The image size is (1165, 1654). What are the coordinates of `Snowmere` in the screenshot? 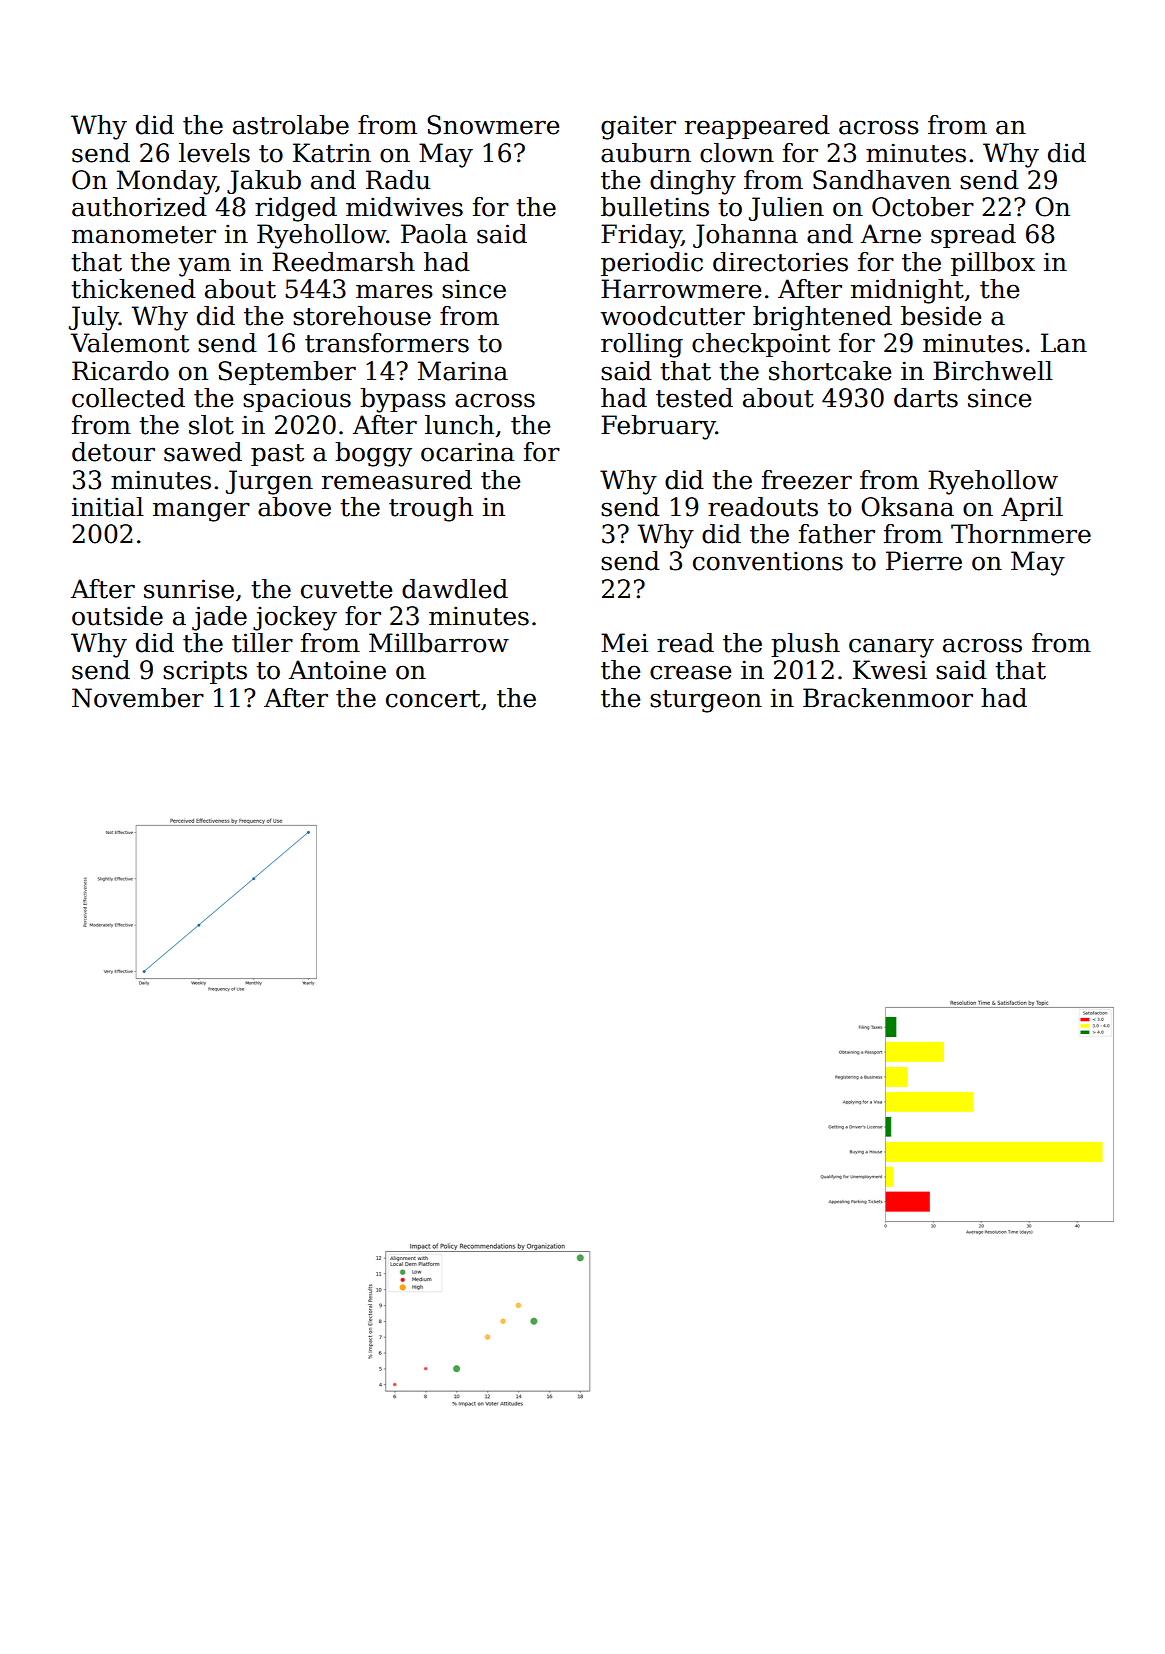 It's located at (493, 125).
